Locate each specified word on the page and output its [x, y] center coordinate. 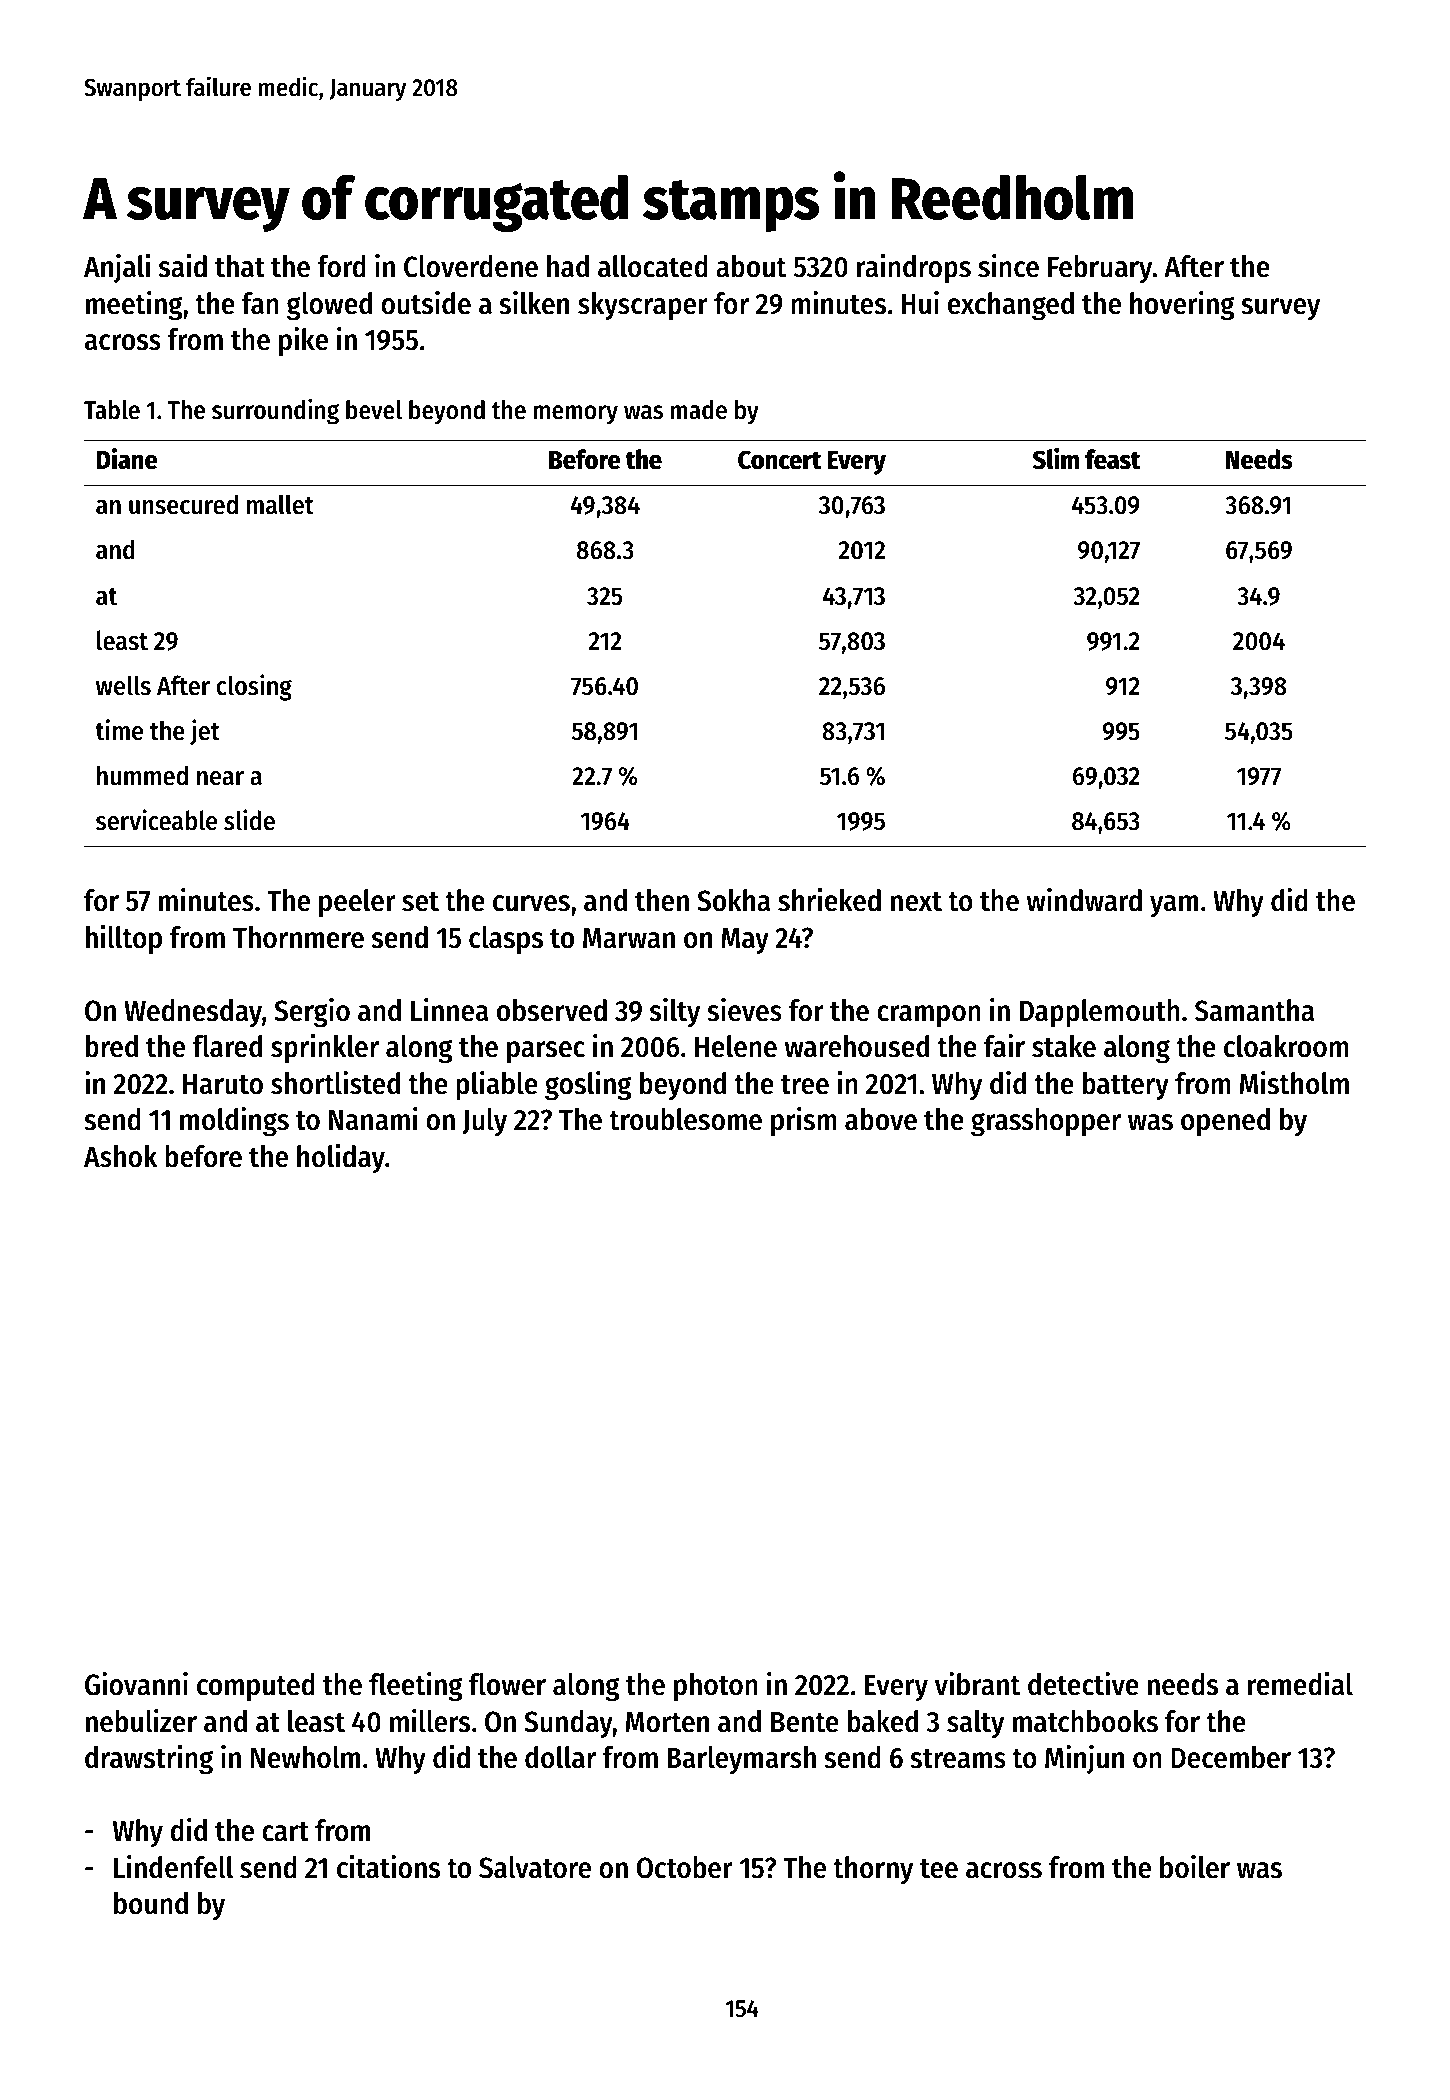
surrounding [275, 412]
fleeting [415, 1687]
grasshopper [1046, 1122]
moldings [234, 1122]
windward [1084, 900]
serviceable [156, 820]
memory [575, 415]
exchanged [1011, 306]
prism [804, 1121]
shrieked [829, 900]
